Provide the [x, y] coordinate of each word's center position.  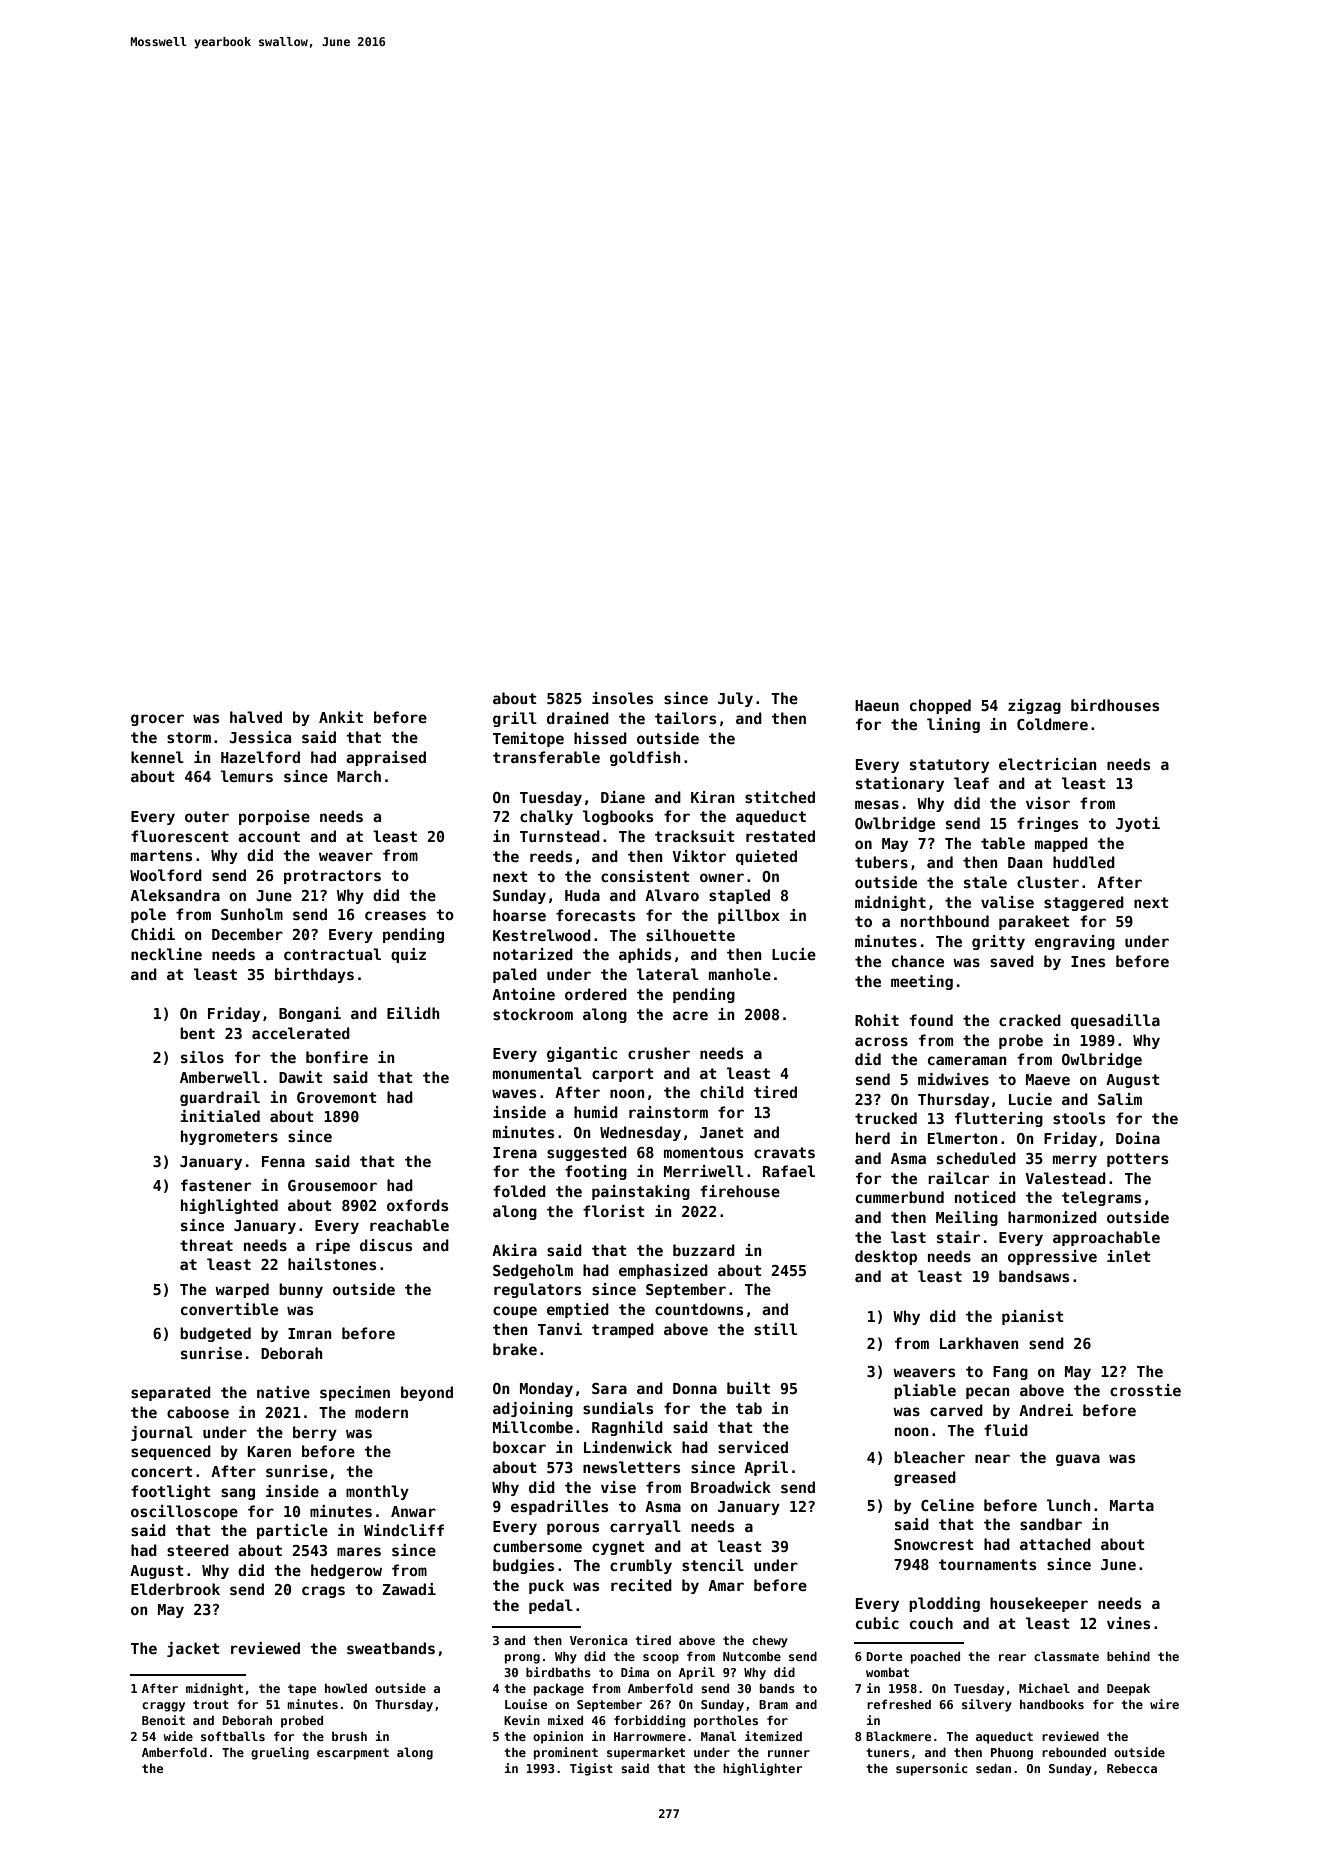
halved [256, 717]
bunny [301, 1290]
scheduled [976, 1158]
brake [515, 1349]
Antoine [523, 994]
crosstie [1145, 1390]
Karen [269, 1451]
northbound [945, 921]
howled [346, 1688]
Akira [514, 1250]
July [735, 699]
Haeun [877, 705]
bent [197, 1033]
